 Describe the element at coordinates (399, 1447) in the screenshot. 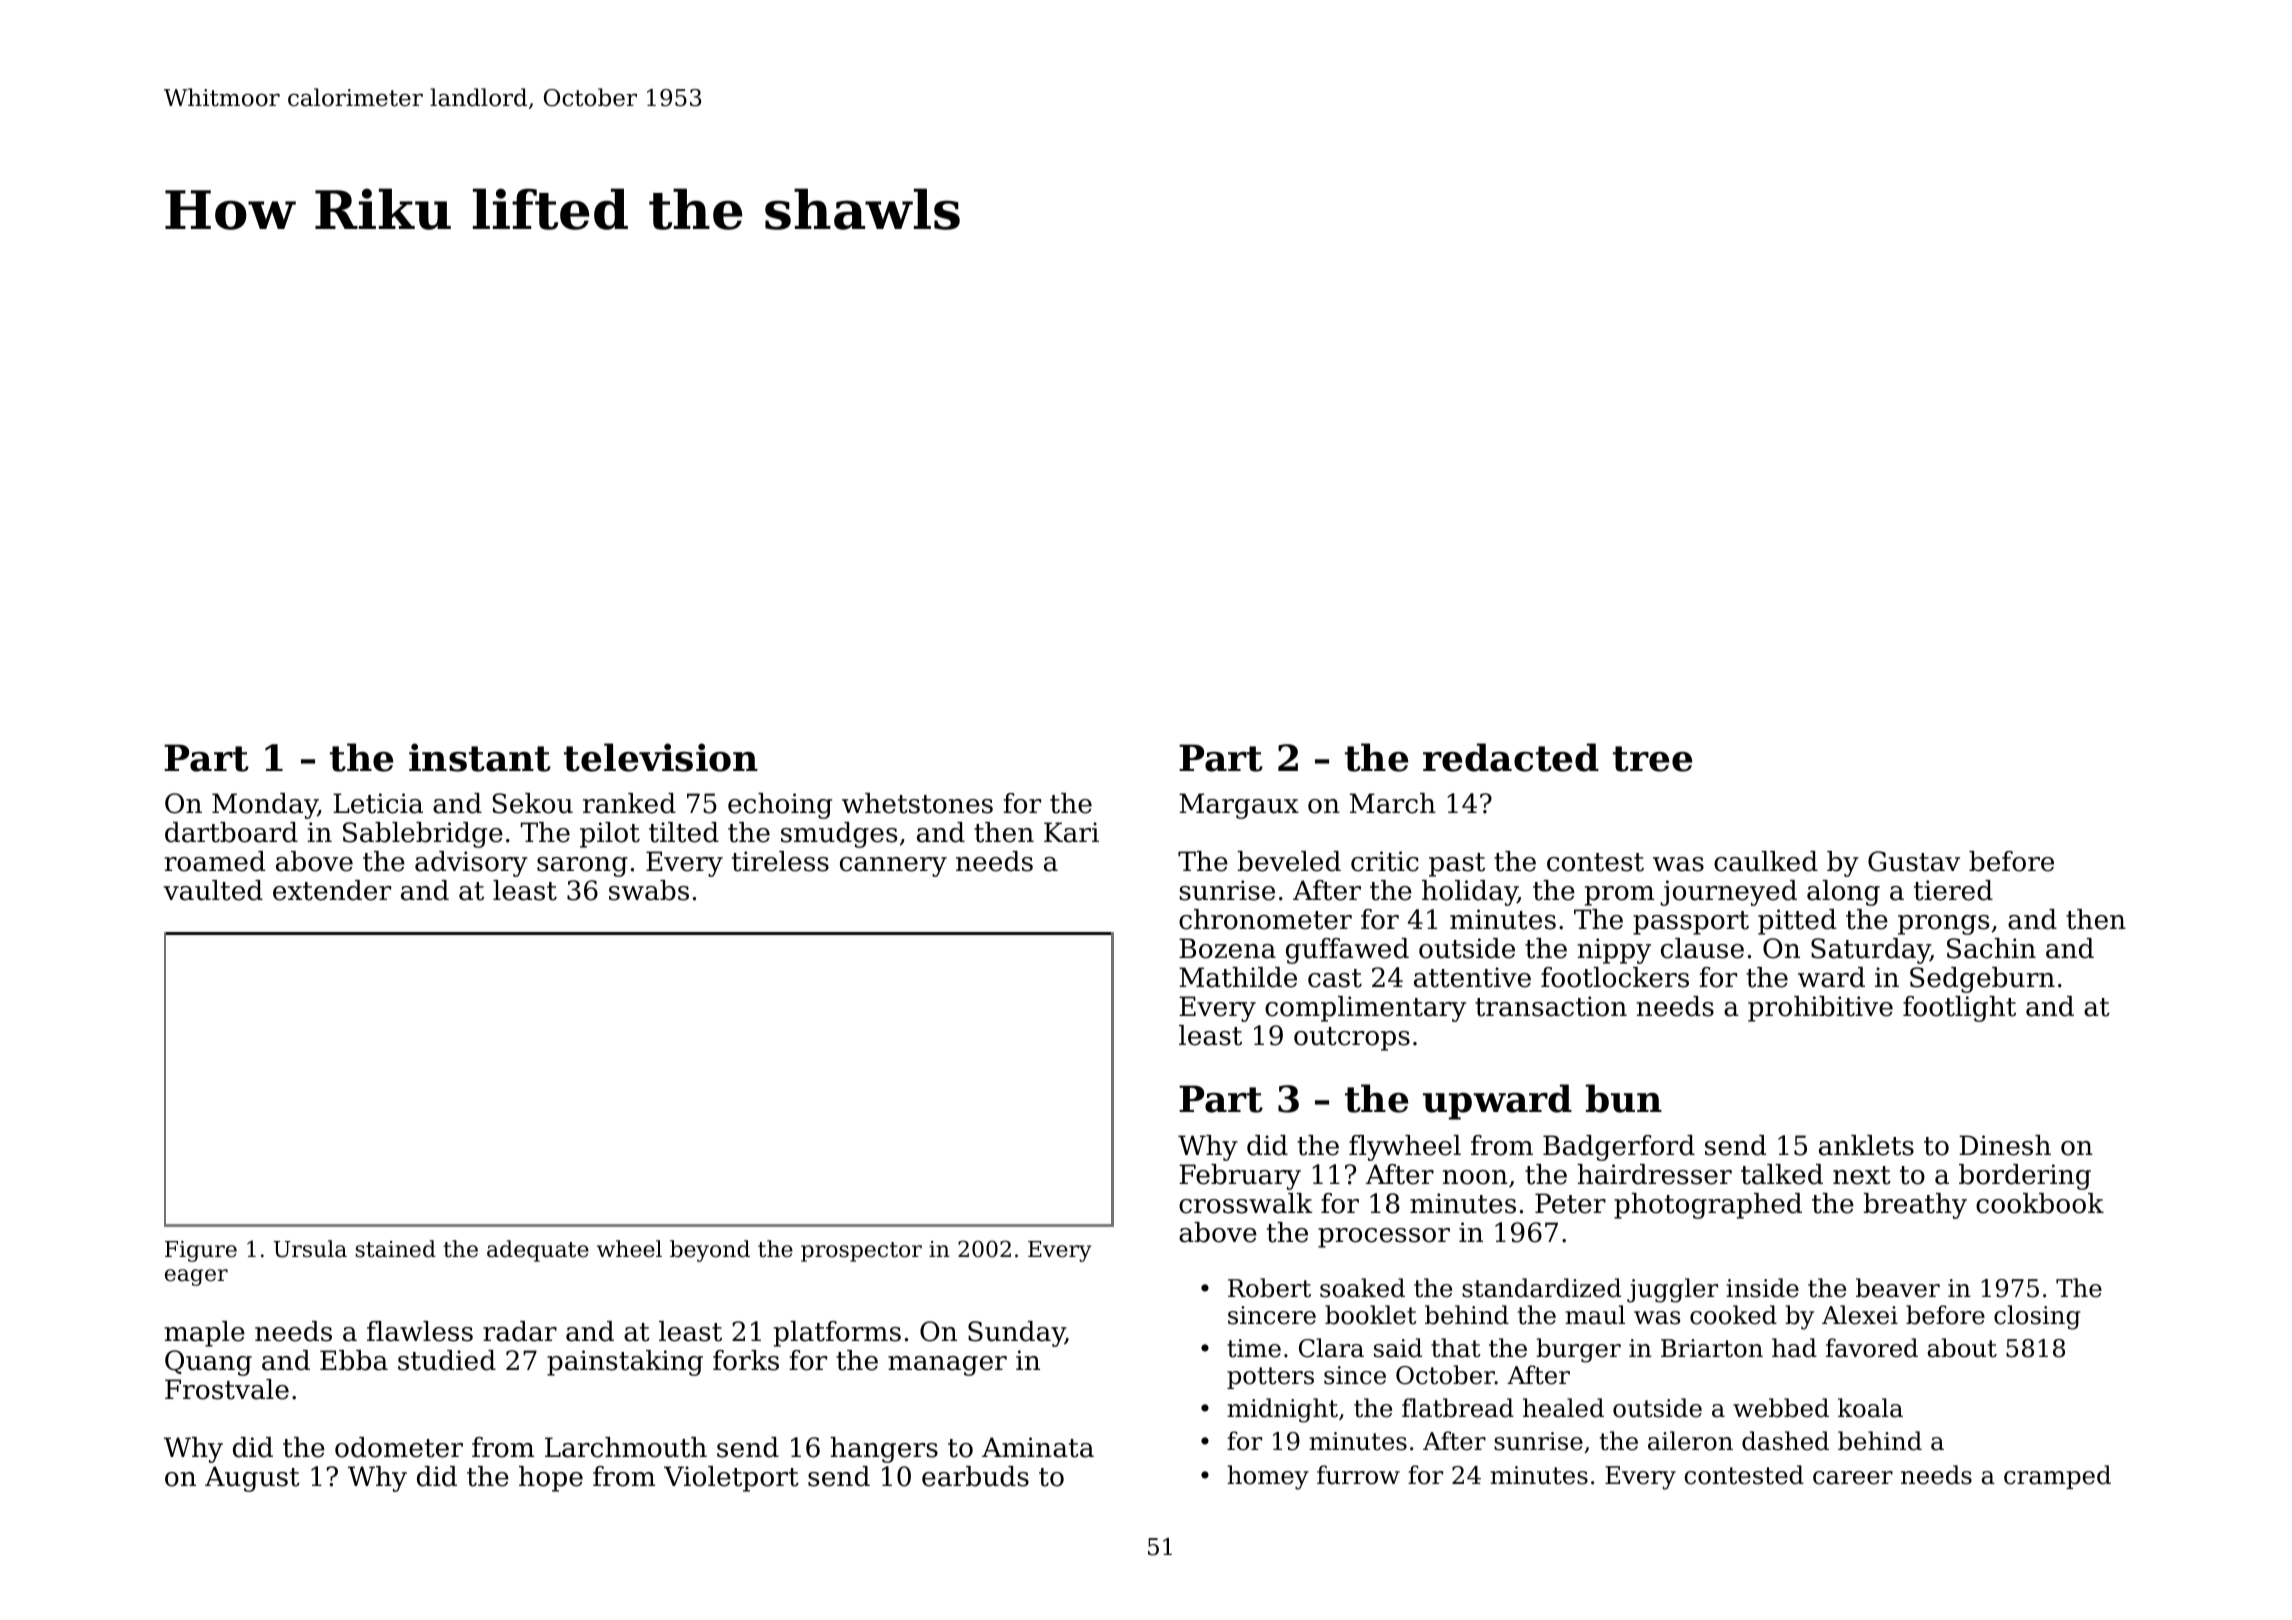

I see `odometer` at that location.
